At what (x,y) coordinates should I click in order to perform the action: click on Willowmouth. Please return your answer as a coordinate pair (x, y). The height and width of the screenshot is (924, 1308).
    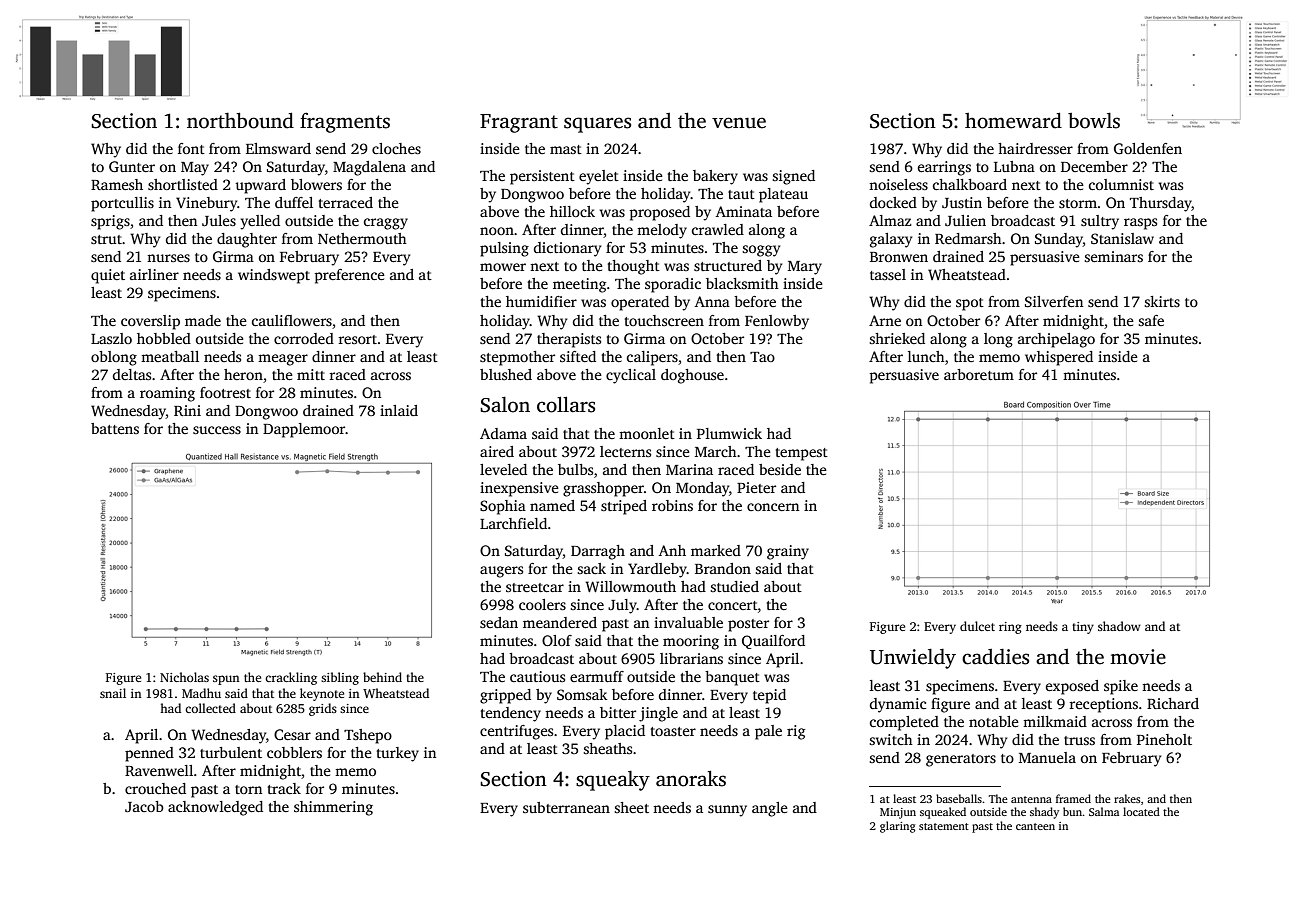
    Looking at the image, I should click on (630, 586).
